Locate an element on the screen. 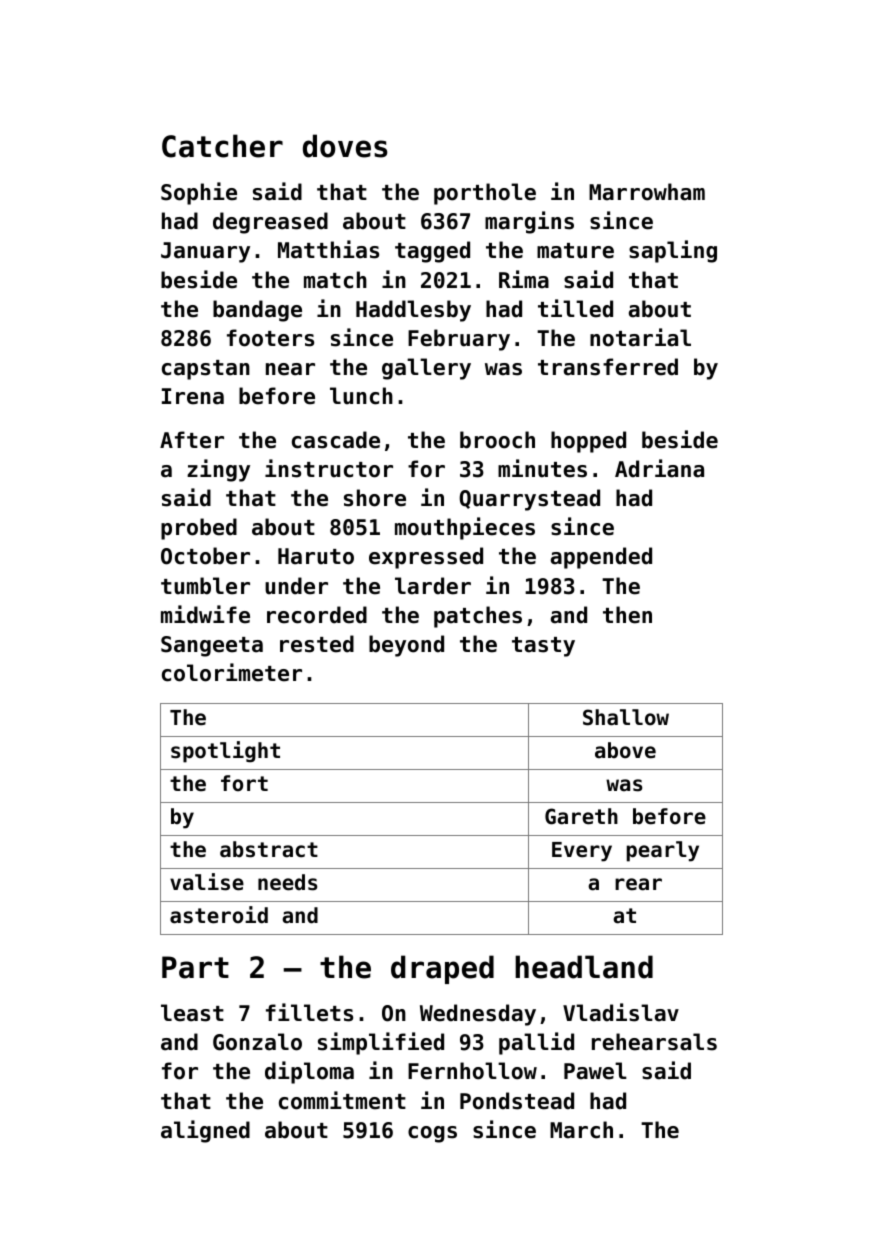 Image resolution: width=883 pixels, height=1254 pixels. Catcher is located at coordinates (222, 146).
